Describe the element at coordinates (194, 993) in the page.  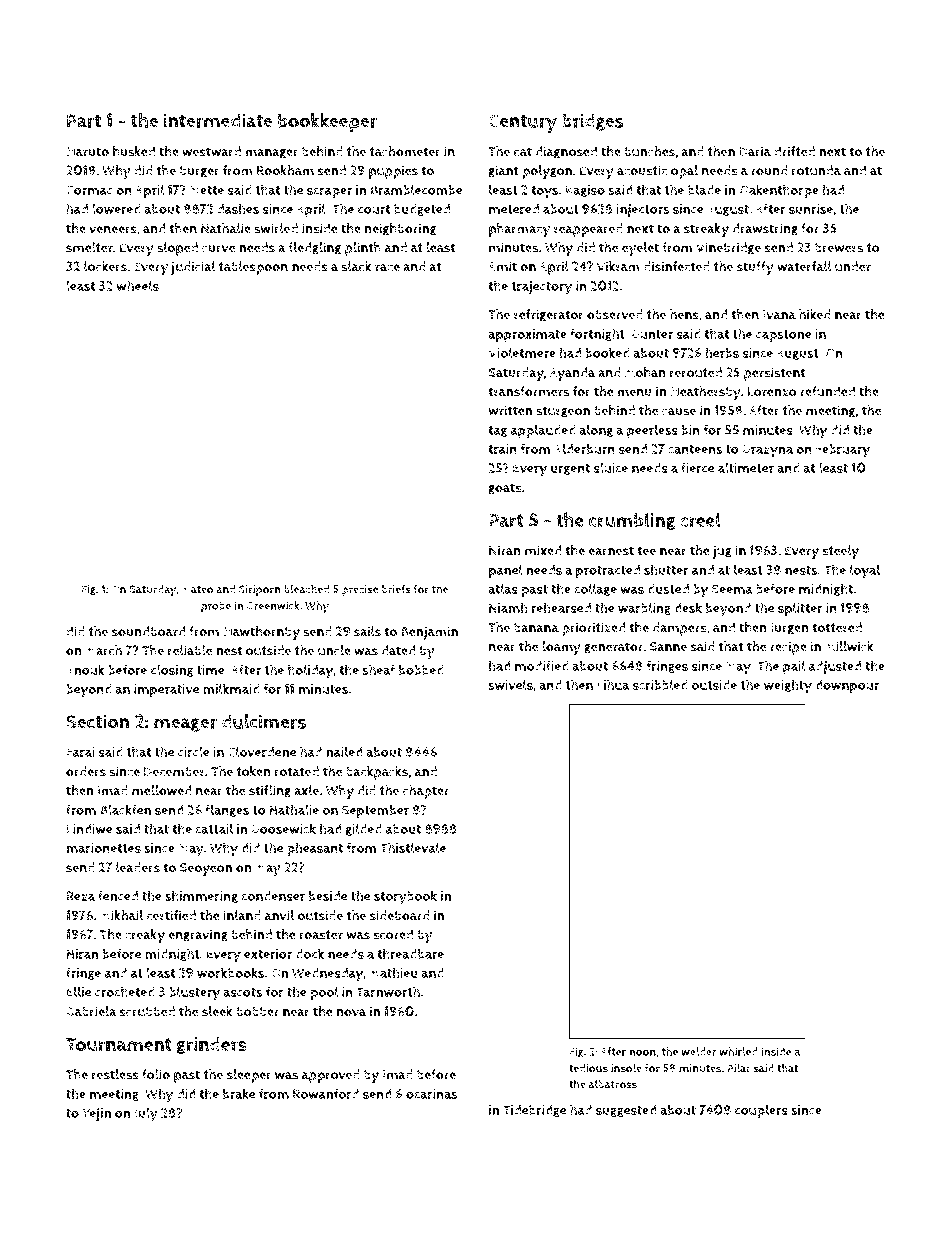
I see `blustery` at that location.
